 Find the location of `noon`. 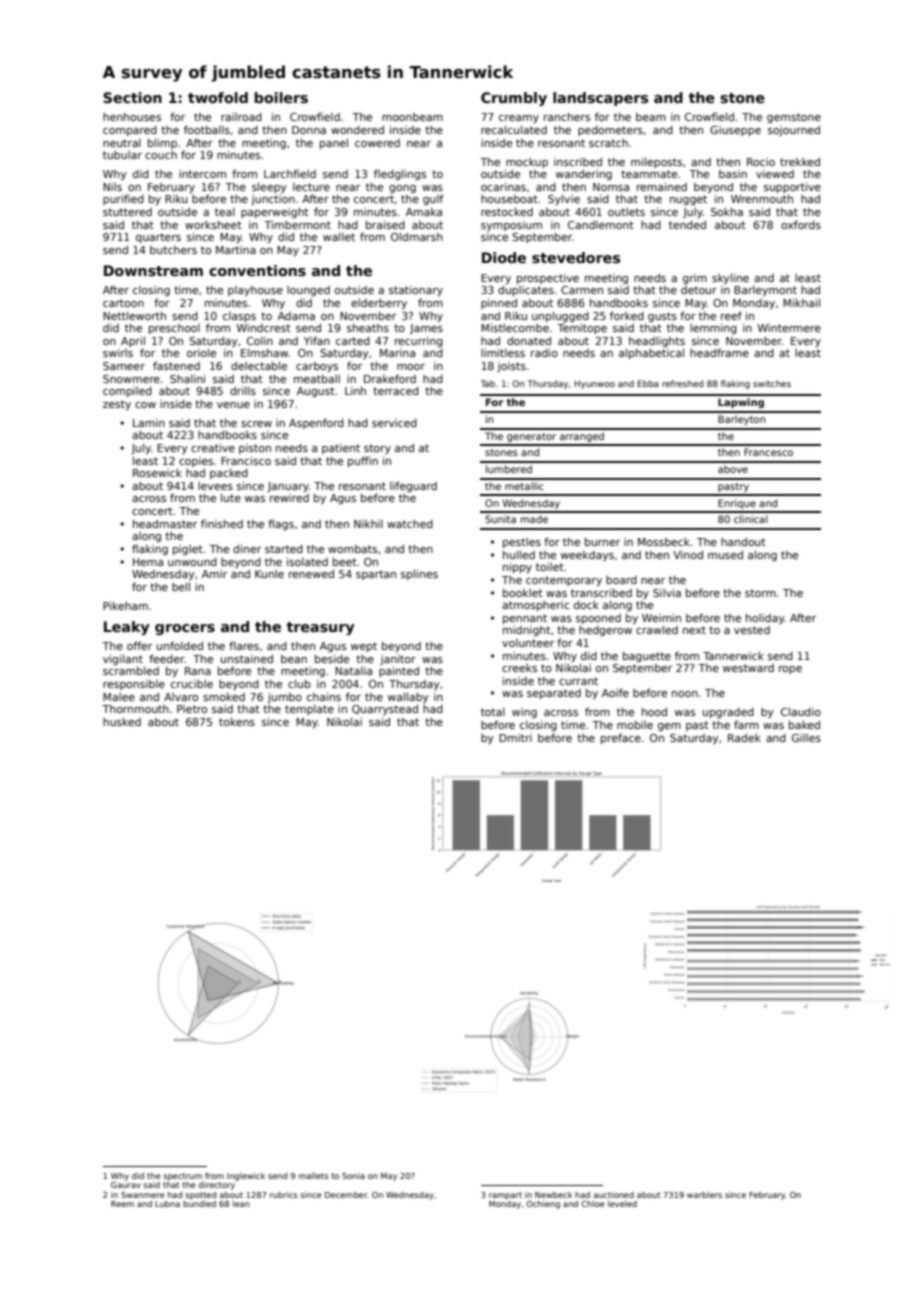

noon is located at coordinates (685, 694).
